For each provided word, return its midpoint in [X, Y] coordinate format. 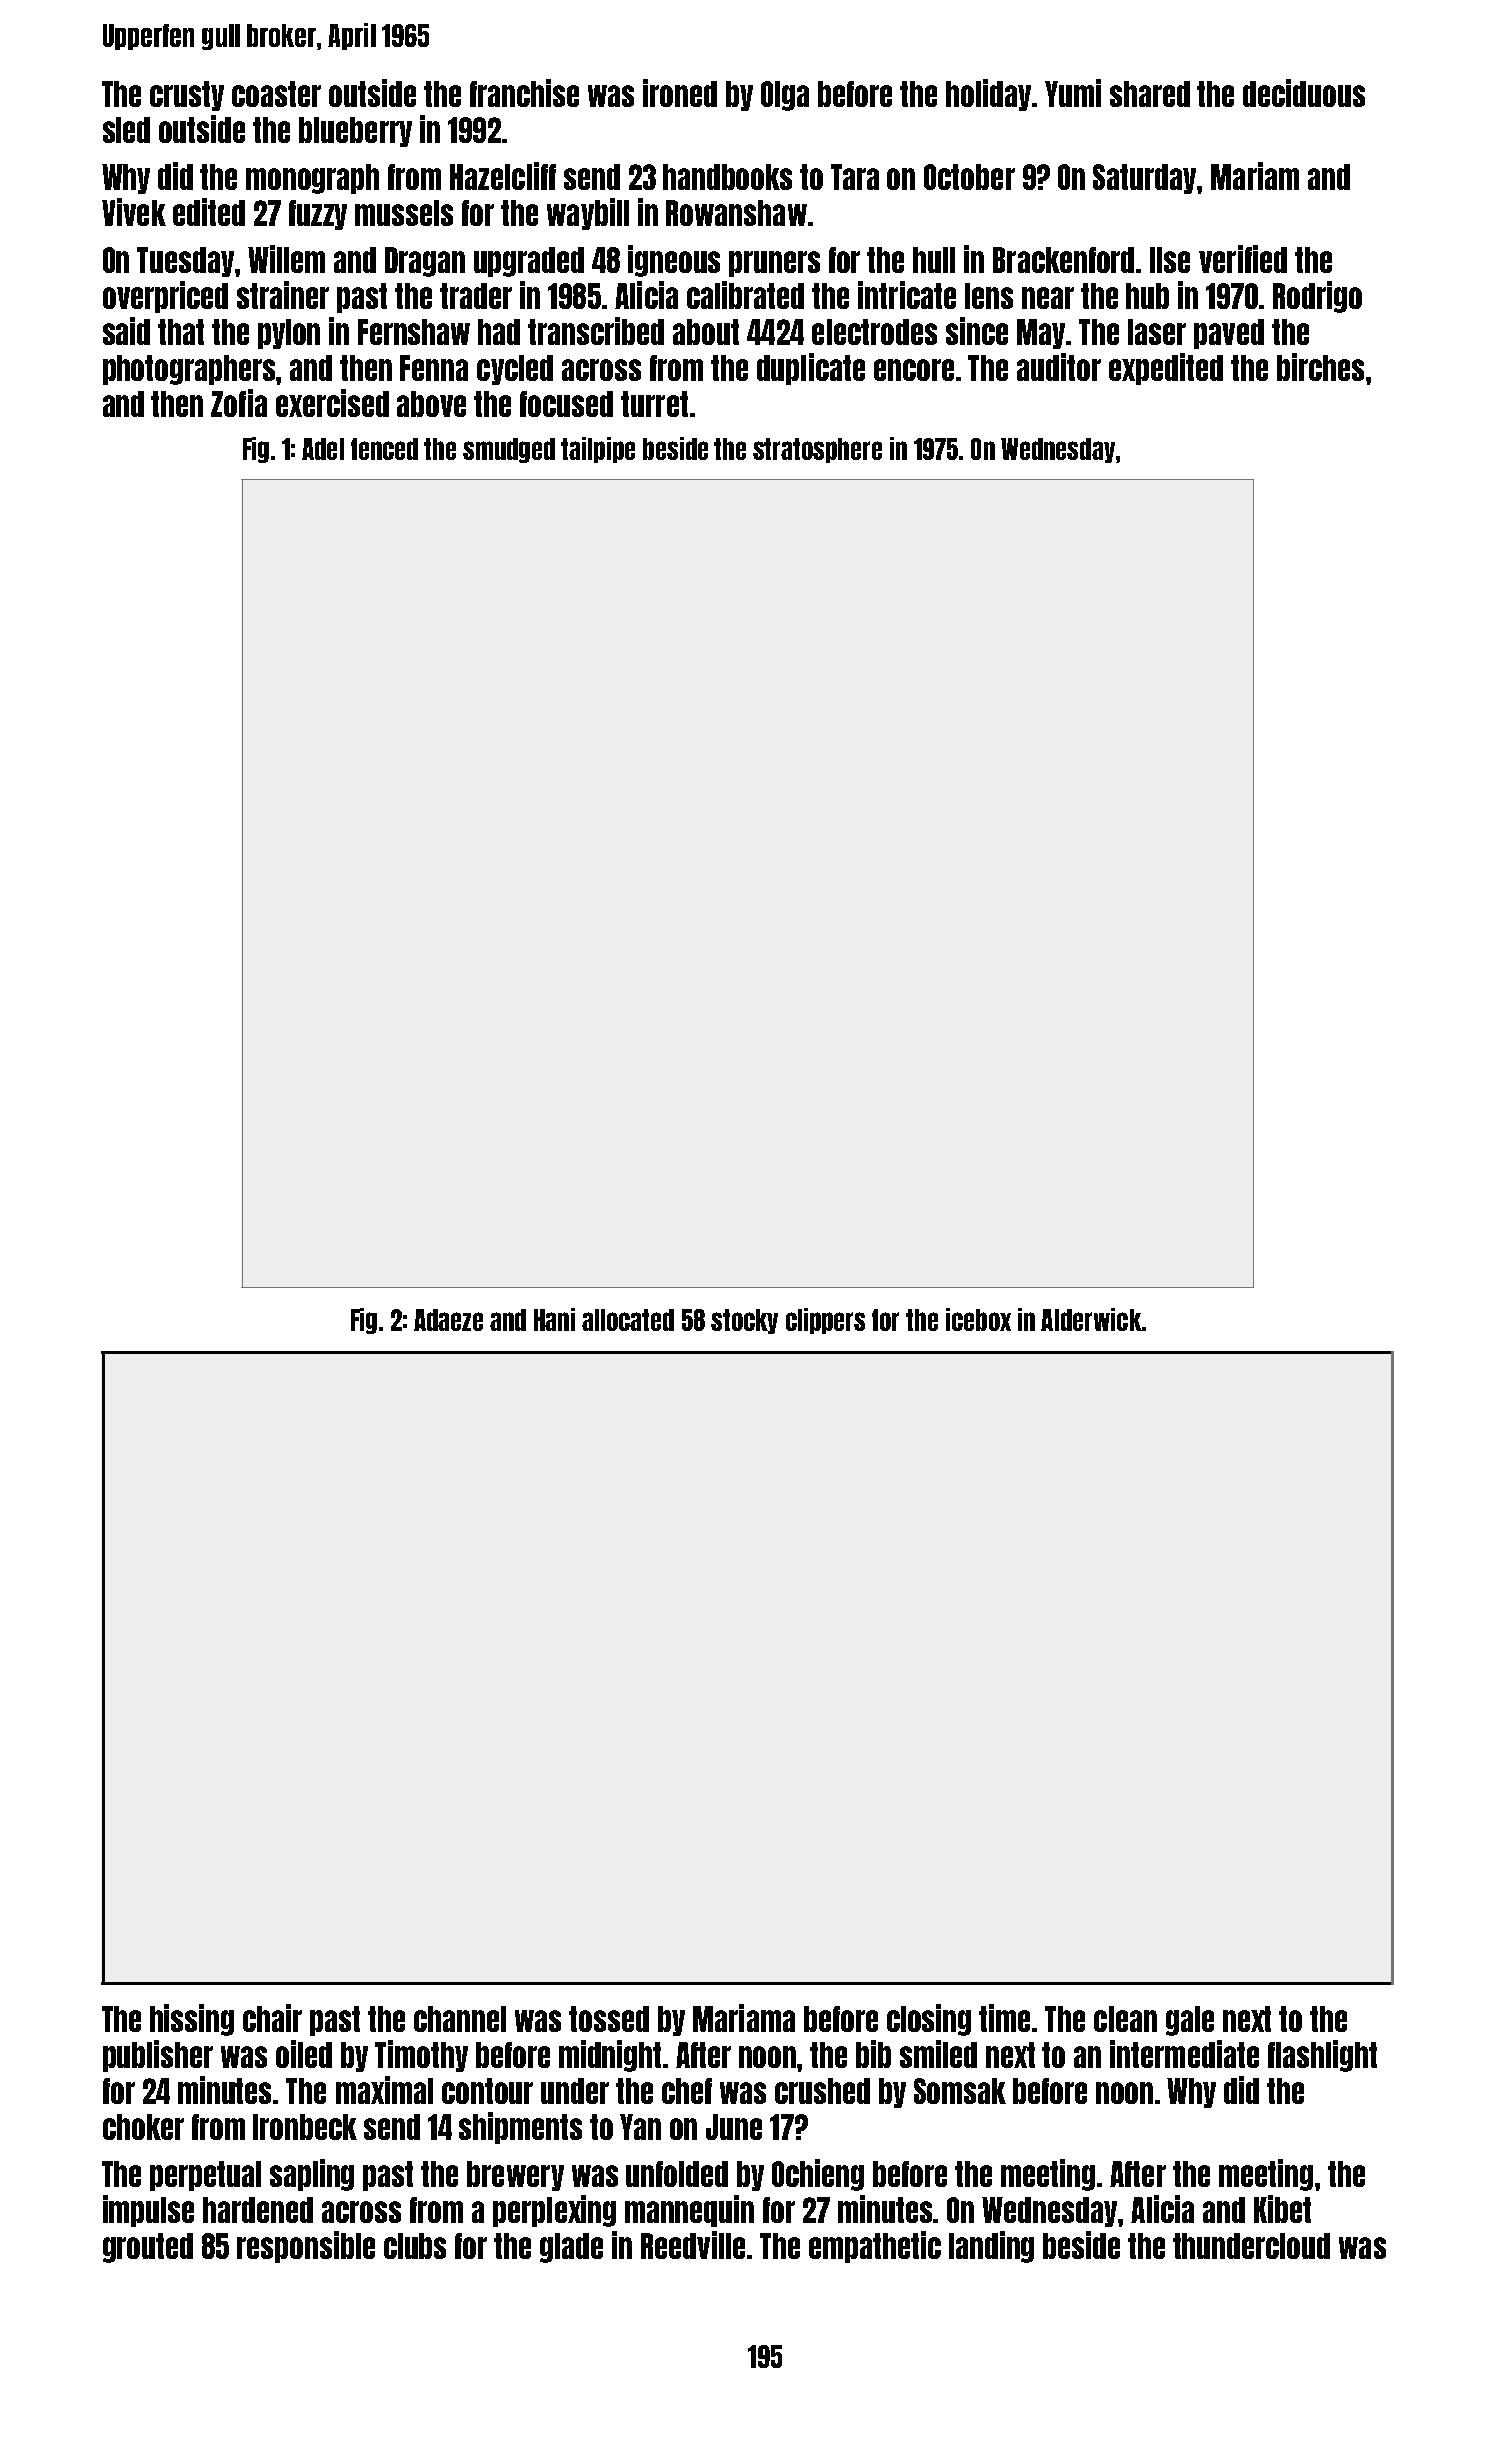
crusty [187, 96]
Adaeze [448, 1320]
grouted [148, 2248]
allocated [628, 1320]
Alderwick [1091, 1319]
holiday [988, 95]
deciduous [1304, 93]
